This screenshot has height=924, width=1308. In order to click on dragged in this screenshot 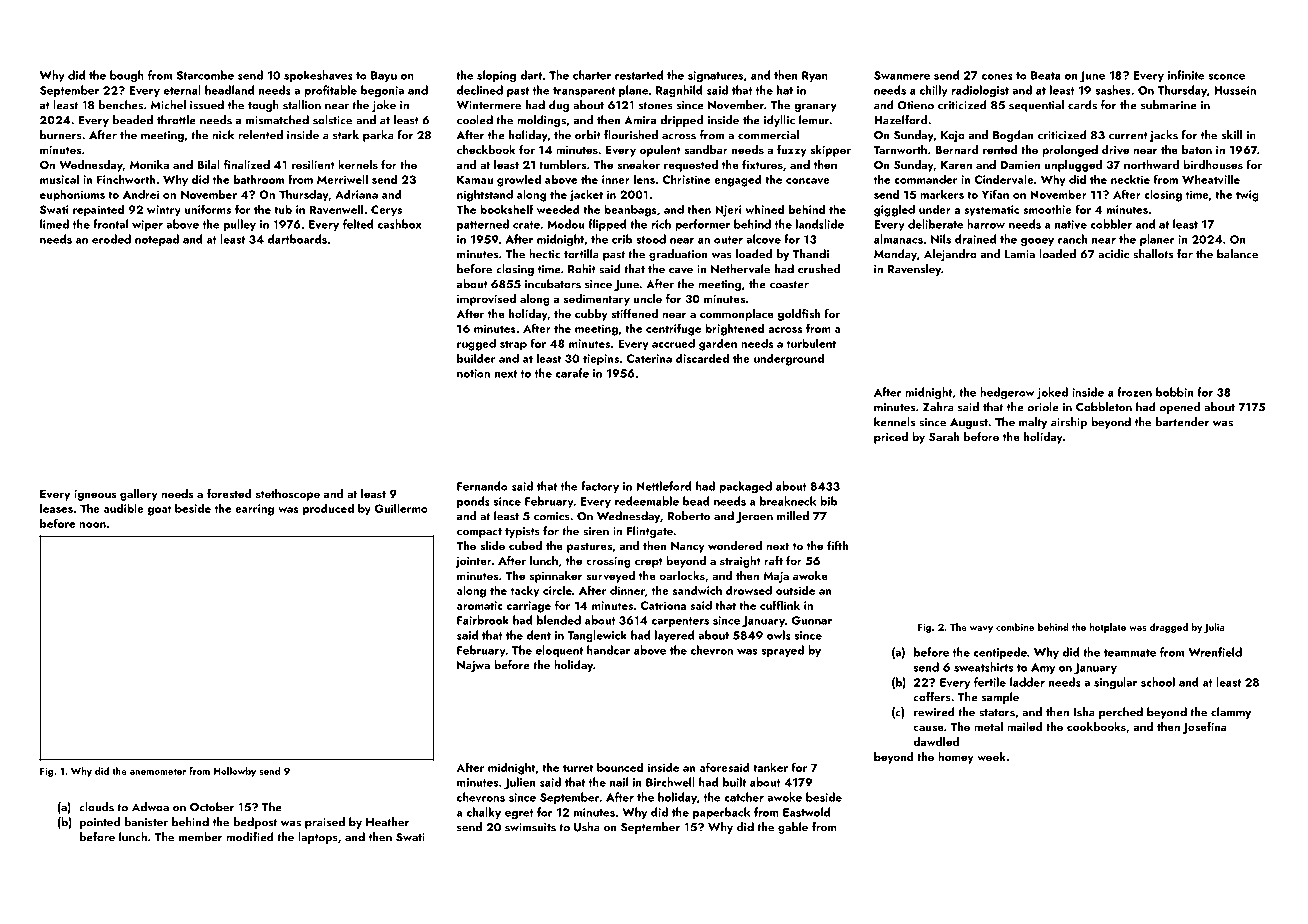, I will do `click(1169, 628)`.
